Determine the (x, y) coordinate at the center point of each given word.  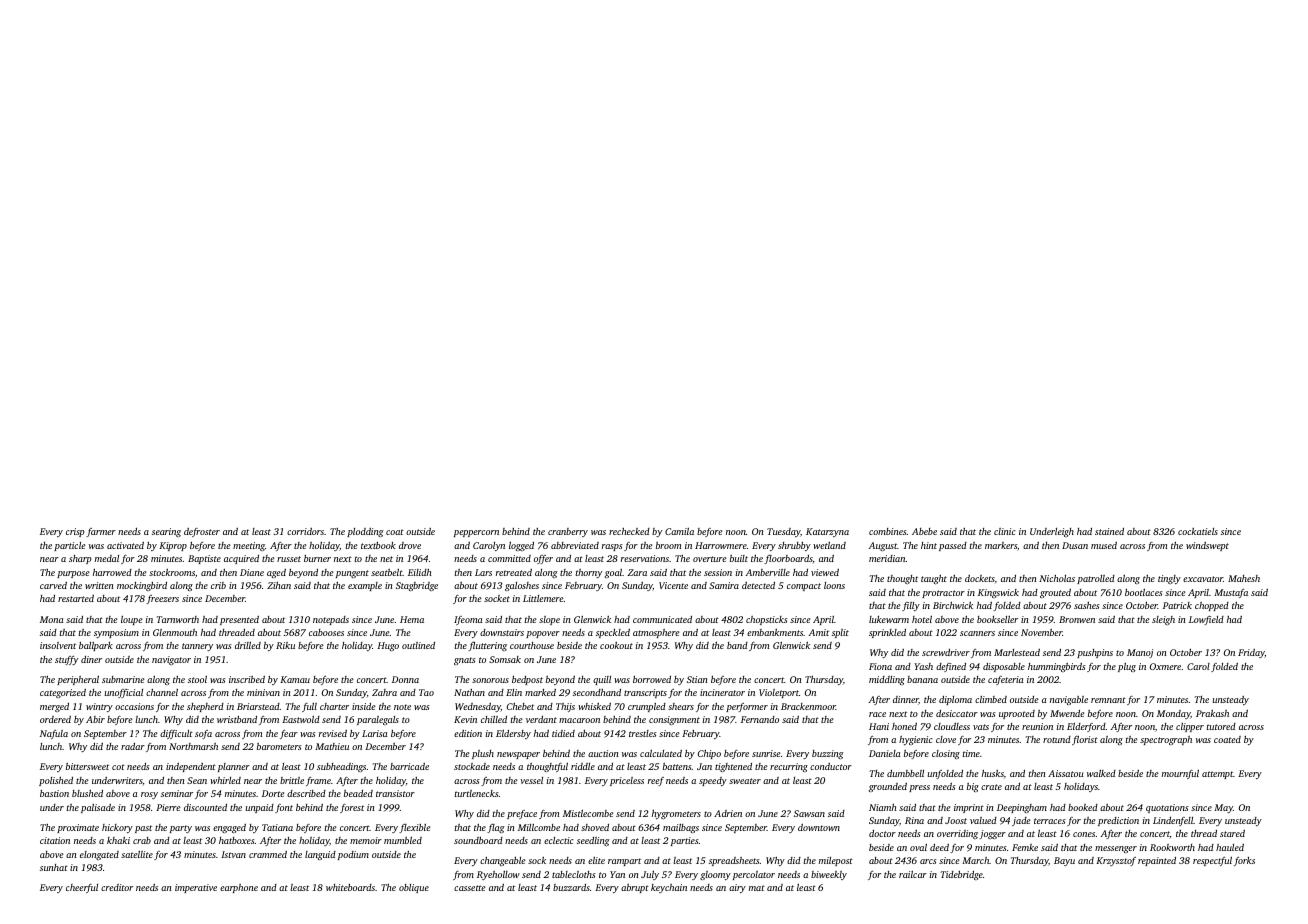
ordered (55, 719)
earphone (239, 888)
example (365, 586)
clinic (1005, 531)
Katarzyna (827, 532)
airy (737, 888)
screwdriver (946, 652)
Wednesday (478, 707)
